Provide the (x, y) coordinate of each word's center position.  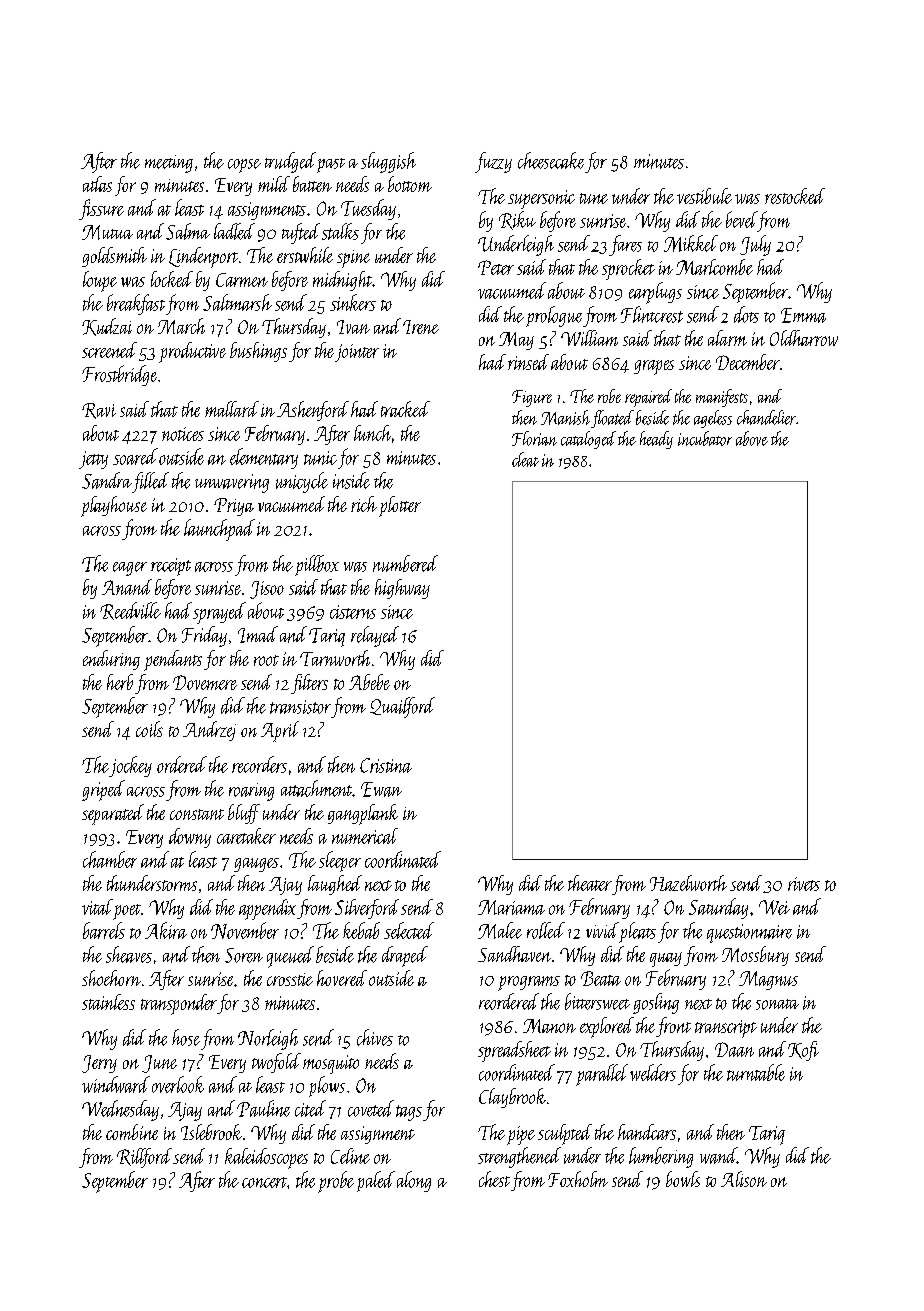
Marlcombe (714, 267)
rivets (804, 884)
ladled (234, 231)
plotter (400, 506)
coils (149, 729)
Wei (774, 907)
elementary (264, 458)
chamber (110, 859)
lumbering (661, 1157)
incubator (705, 438)
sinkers (353, 302)
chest (494, 1179)
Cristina (386, 765)
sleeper (340, 861)
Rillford (144, 1158)
